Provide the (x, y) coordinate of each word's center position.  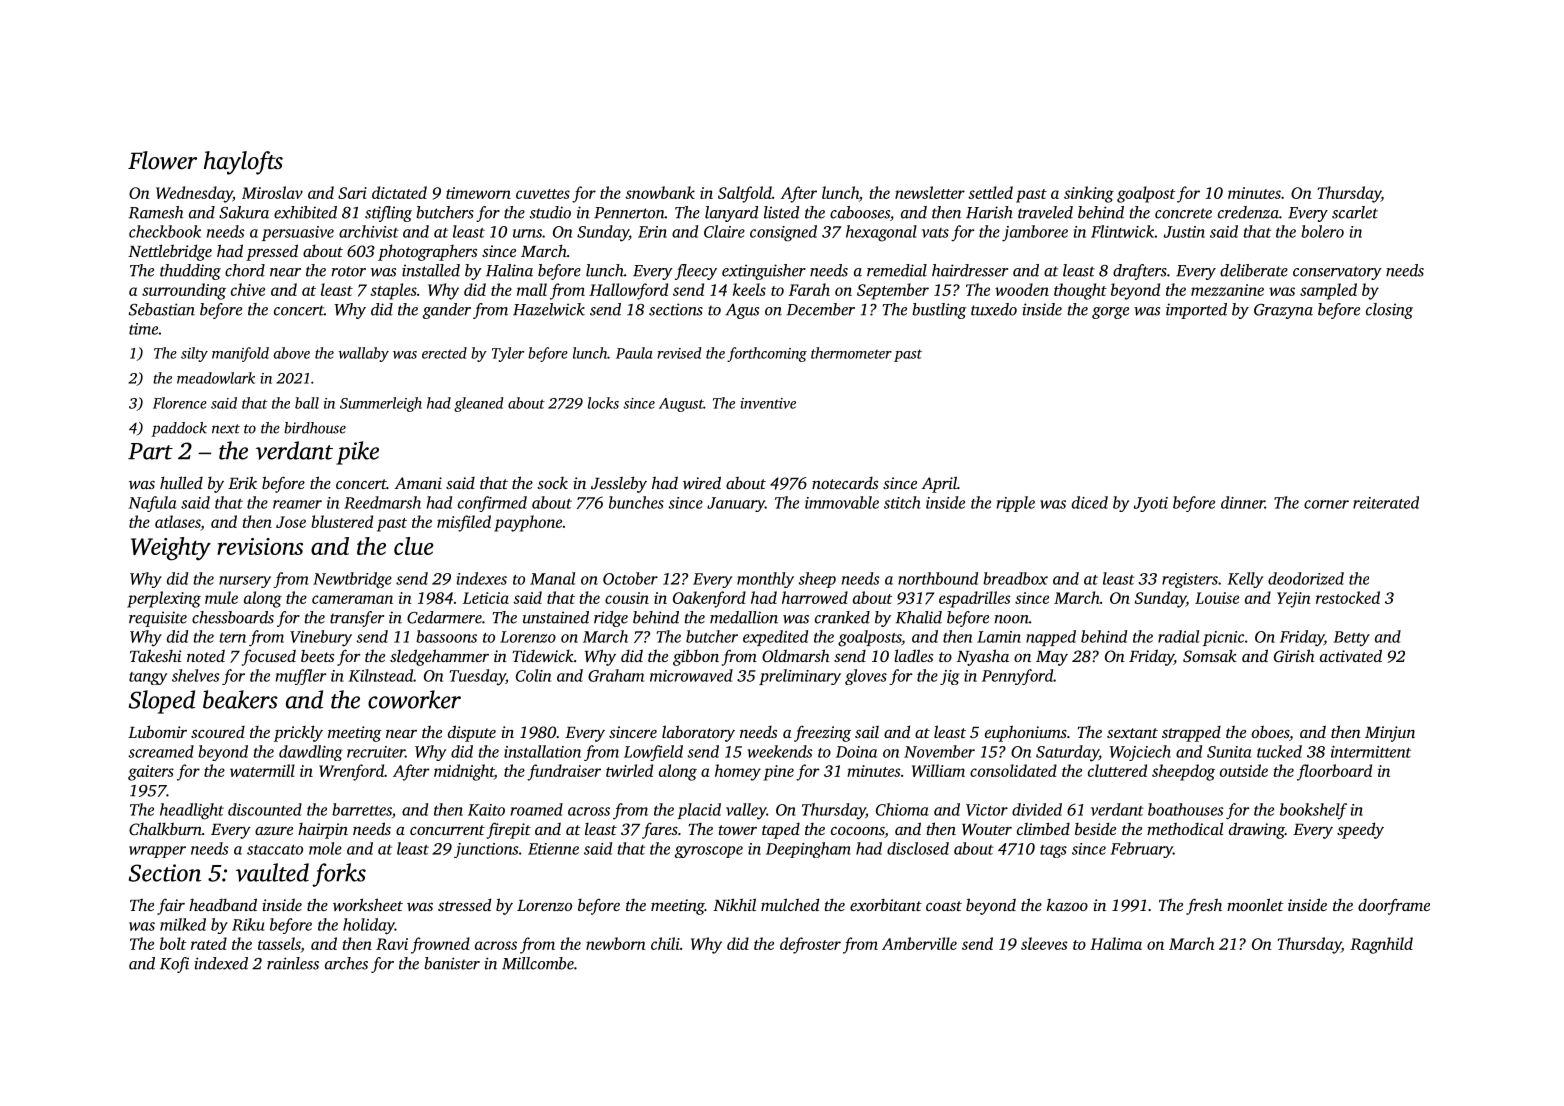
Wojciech (1140, 753)
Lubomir (157, 731)
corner (1326, 504)
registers (1190, 580)
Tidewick (543, 655)
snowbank (660, 192)
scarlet (1355, 212)
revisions (260, 546)
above (292, 353)
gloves (866, 677)
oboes (1270, 732)
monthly (765, 580)
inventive (768, 403)
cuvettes (543, 194)
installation (542, 751)
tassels (279, 945)
